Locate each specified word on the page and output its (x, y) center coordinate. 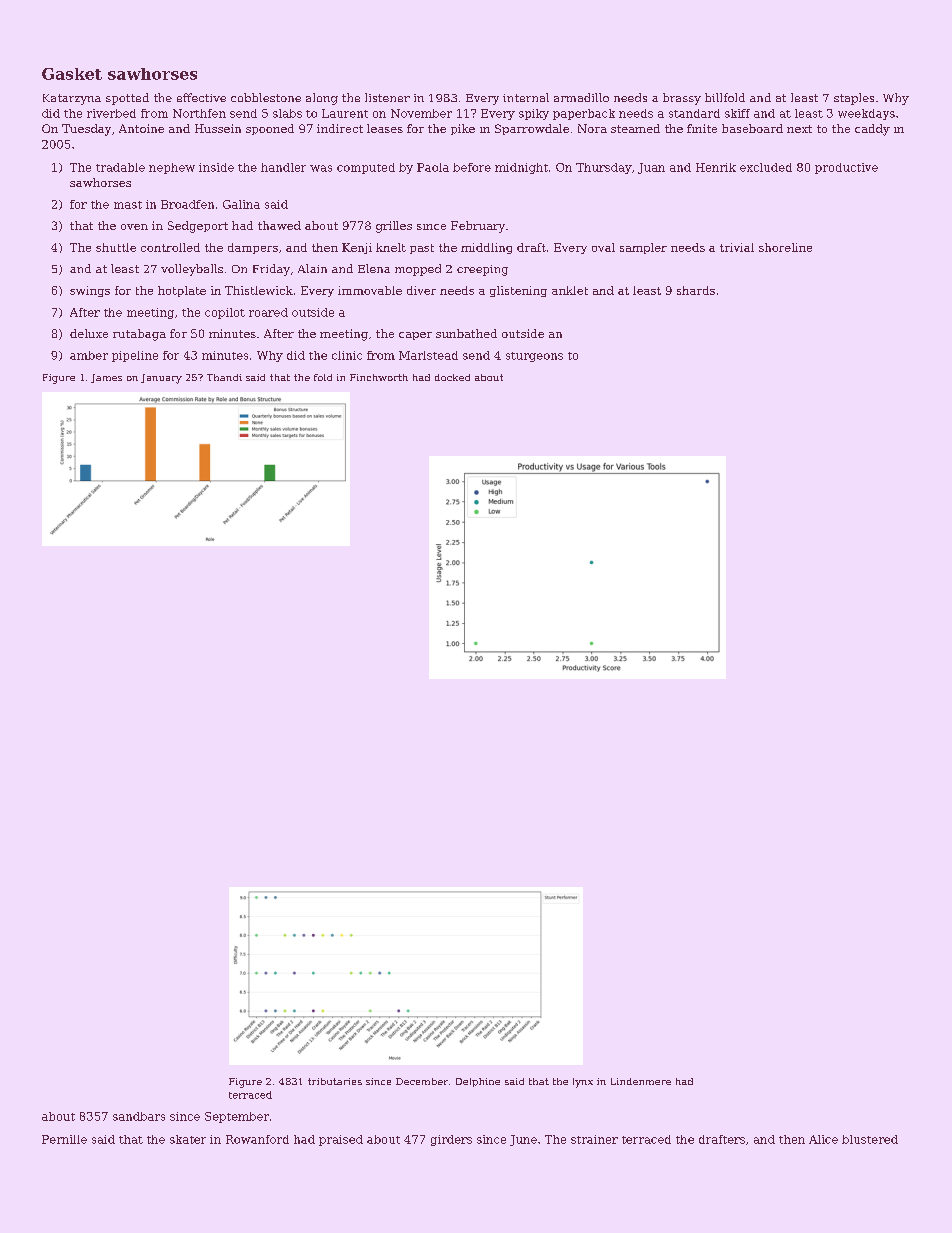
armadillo (581, 97)
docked (452, 377)
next (799, 129)
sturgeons (534, 357)
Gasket (72, 74)
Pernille (64, 1139)
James (106, 378)
